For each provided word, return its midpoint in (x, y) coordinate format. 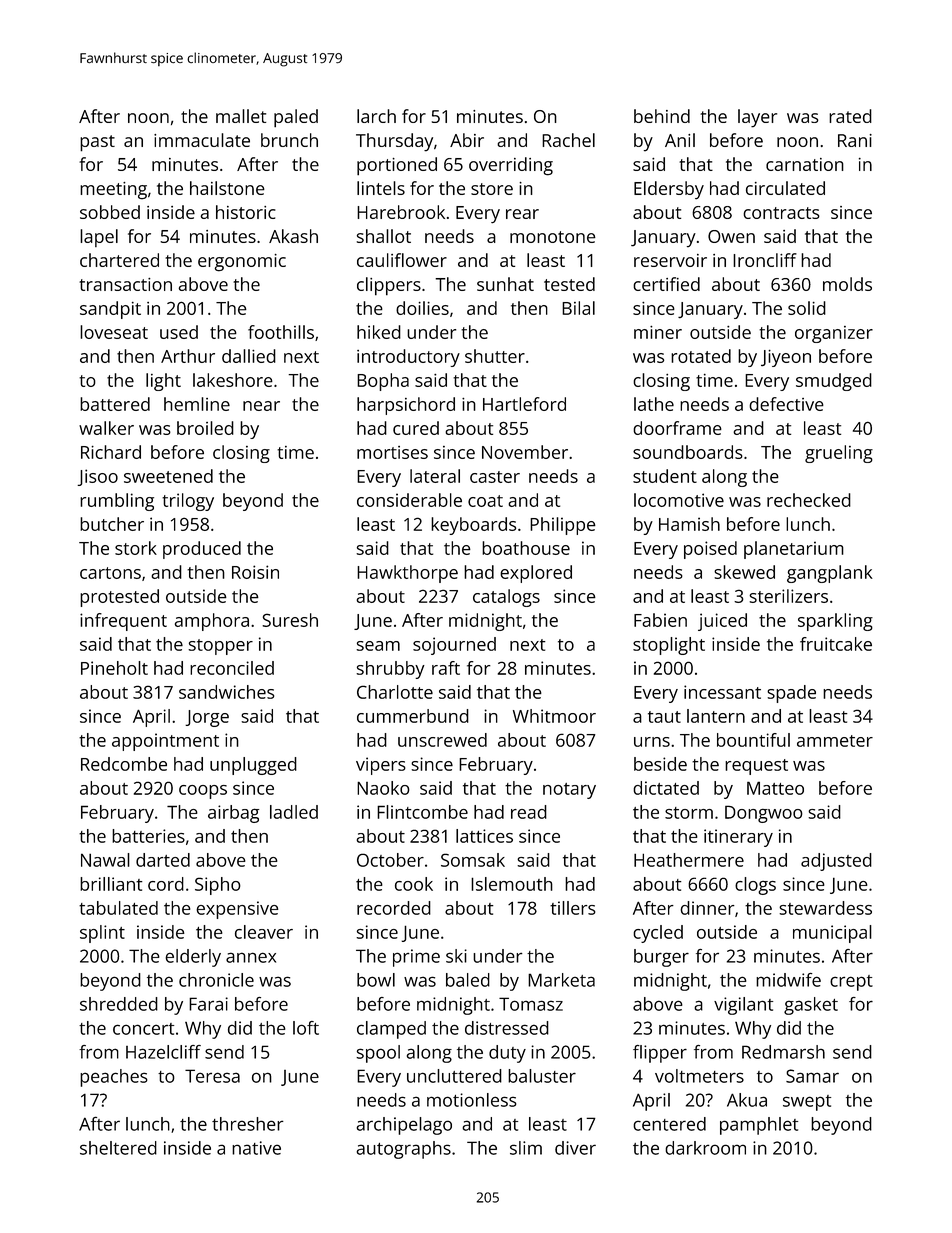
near (261, 406)
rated (850, 116)
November (525, 452)
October (390, 860)
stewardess (825, 908)
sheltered (118, 1148)
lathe (654, 404)
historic (246, 212)
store (492, 189)
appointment (165, 742)
